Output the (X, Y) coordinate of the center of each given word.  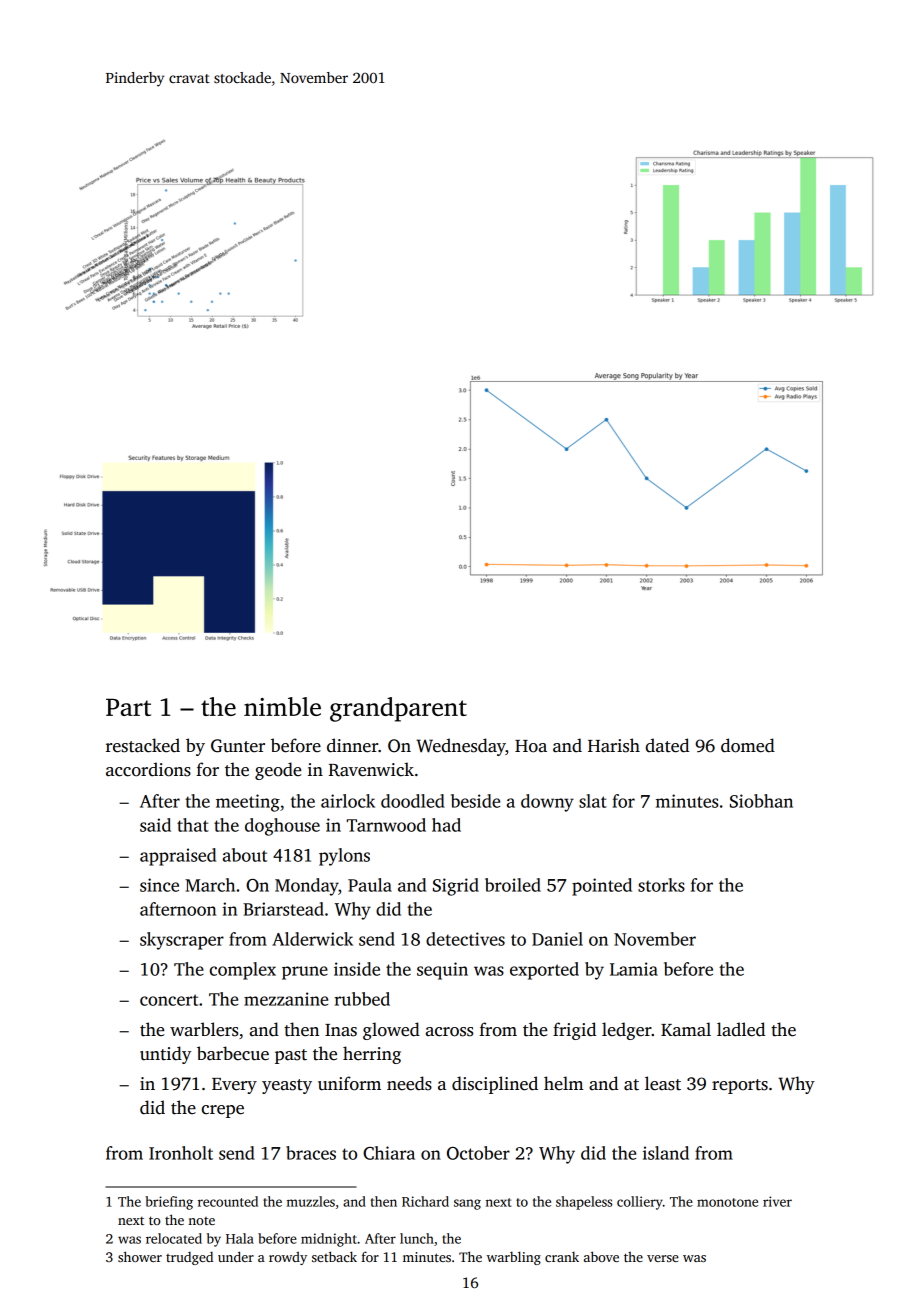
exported (544, 971)
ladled (741, 1029)
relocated (174, 1238)
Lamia (634, 969)
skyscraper (182, 941)
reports (740, 1086)
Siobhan (761, 801)
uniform (349, 1083)
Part (128, 707)
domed (748, 745)
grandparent (398, 709)
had (446, 825)
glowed (391, 1031)
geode (278, 771)
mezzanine (286, 999)
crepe (223, 1111)
